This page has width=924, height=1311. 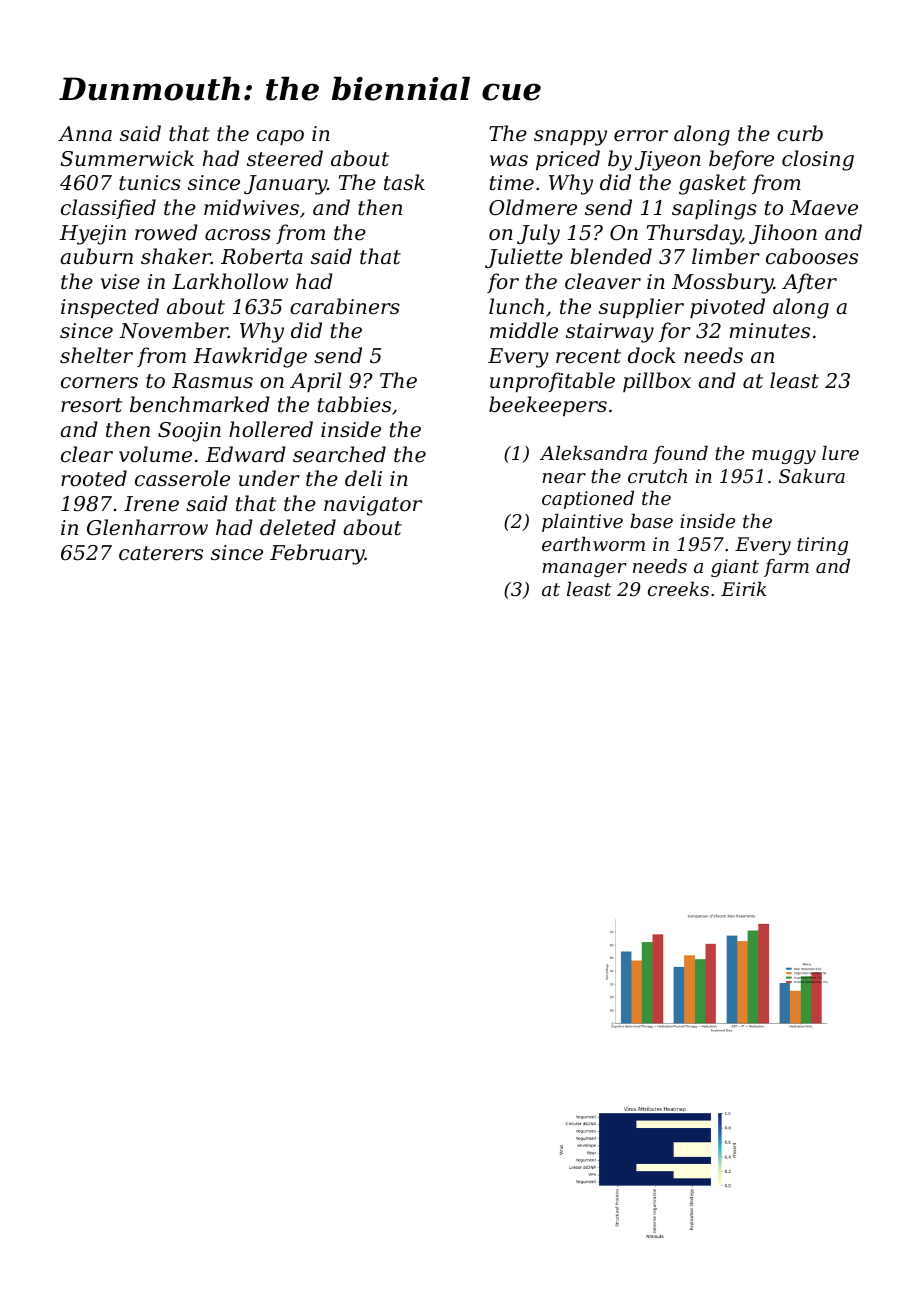 I want to click on Juliette, so click(x=524, y=258).
